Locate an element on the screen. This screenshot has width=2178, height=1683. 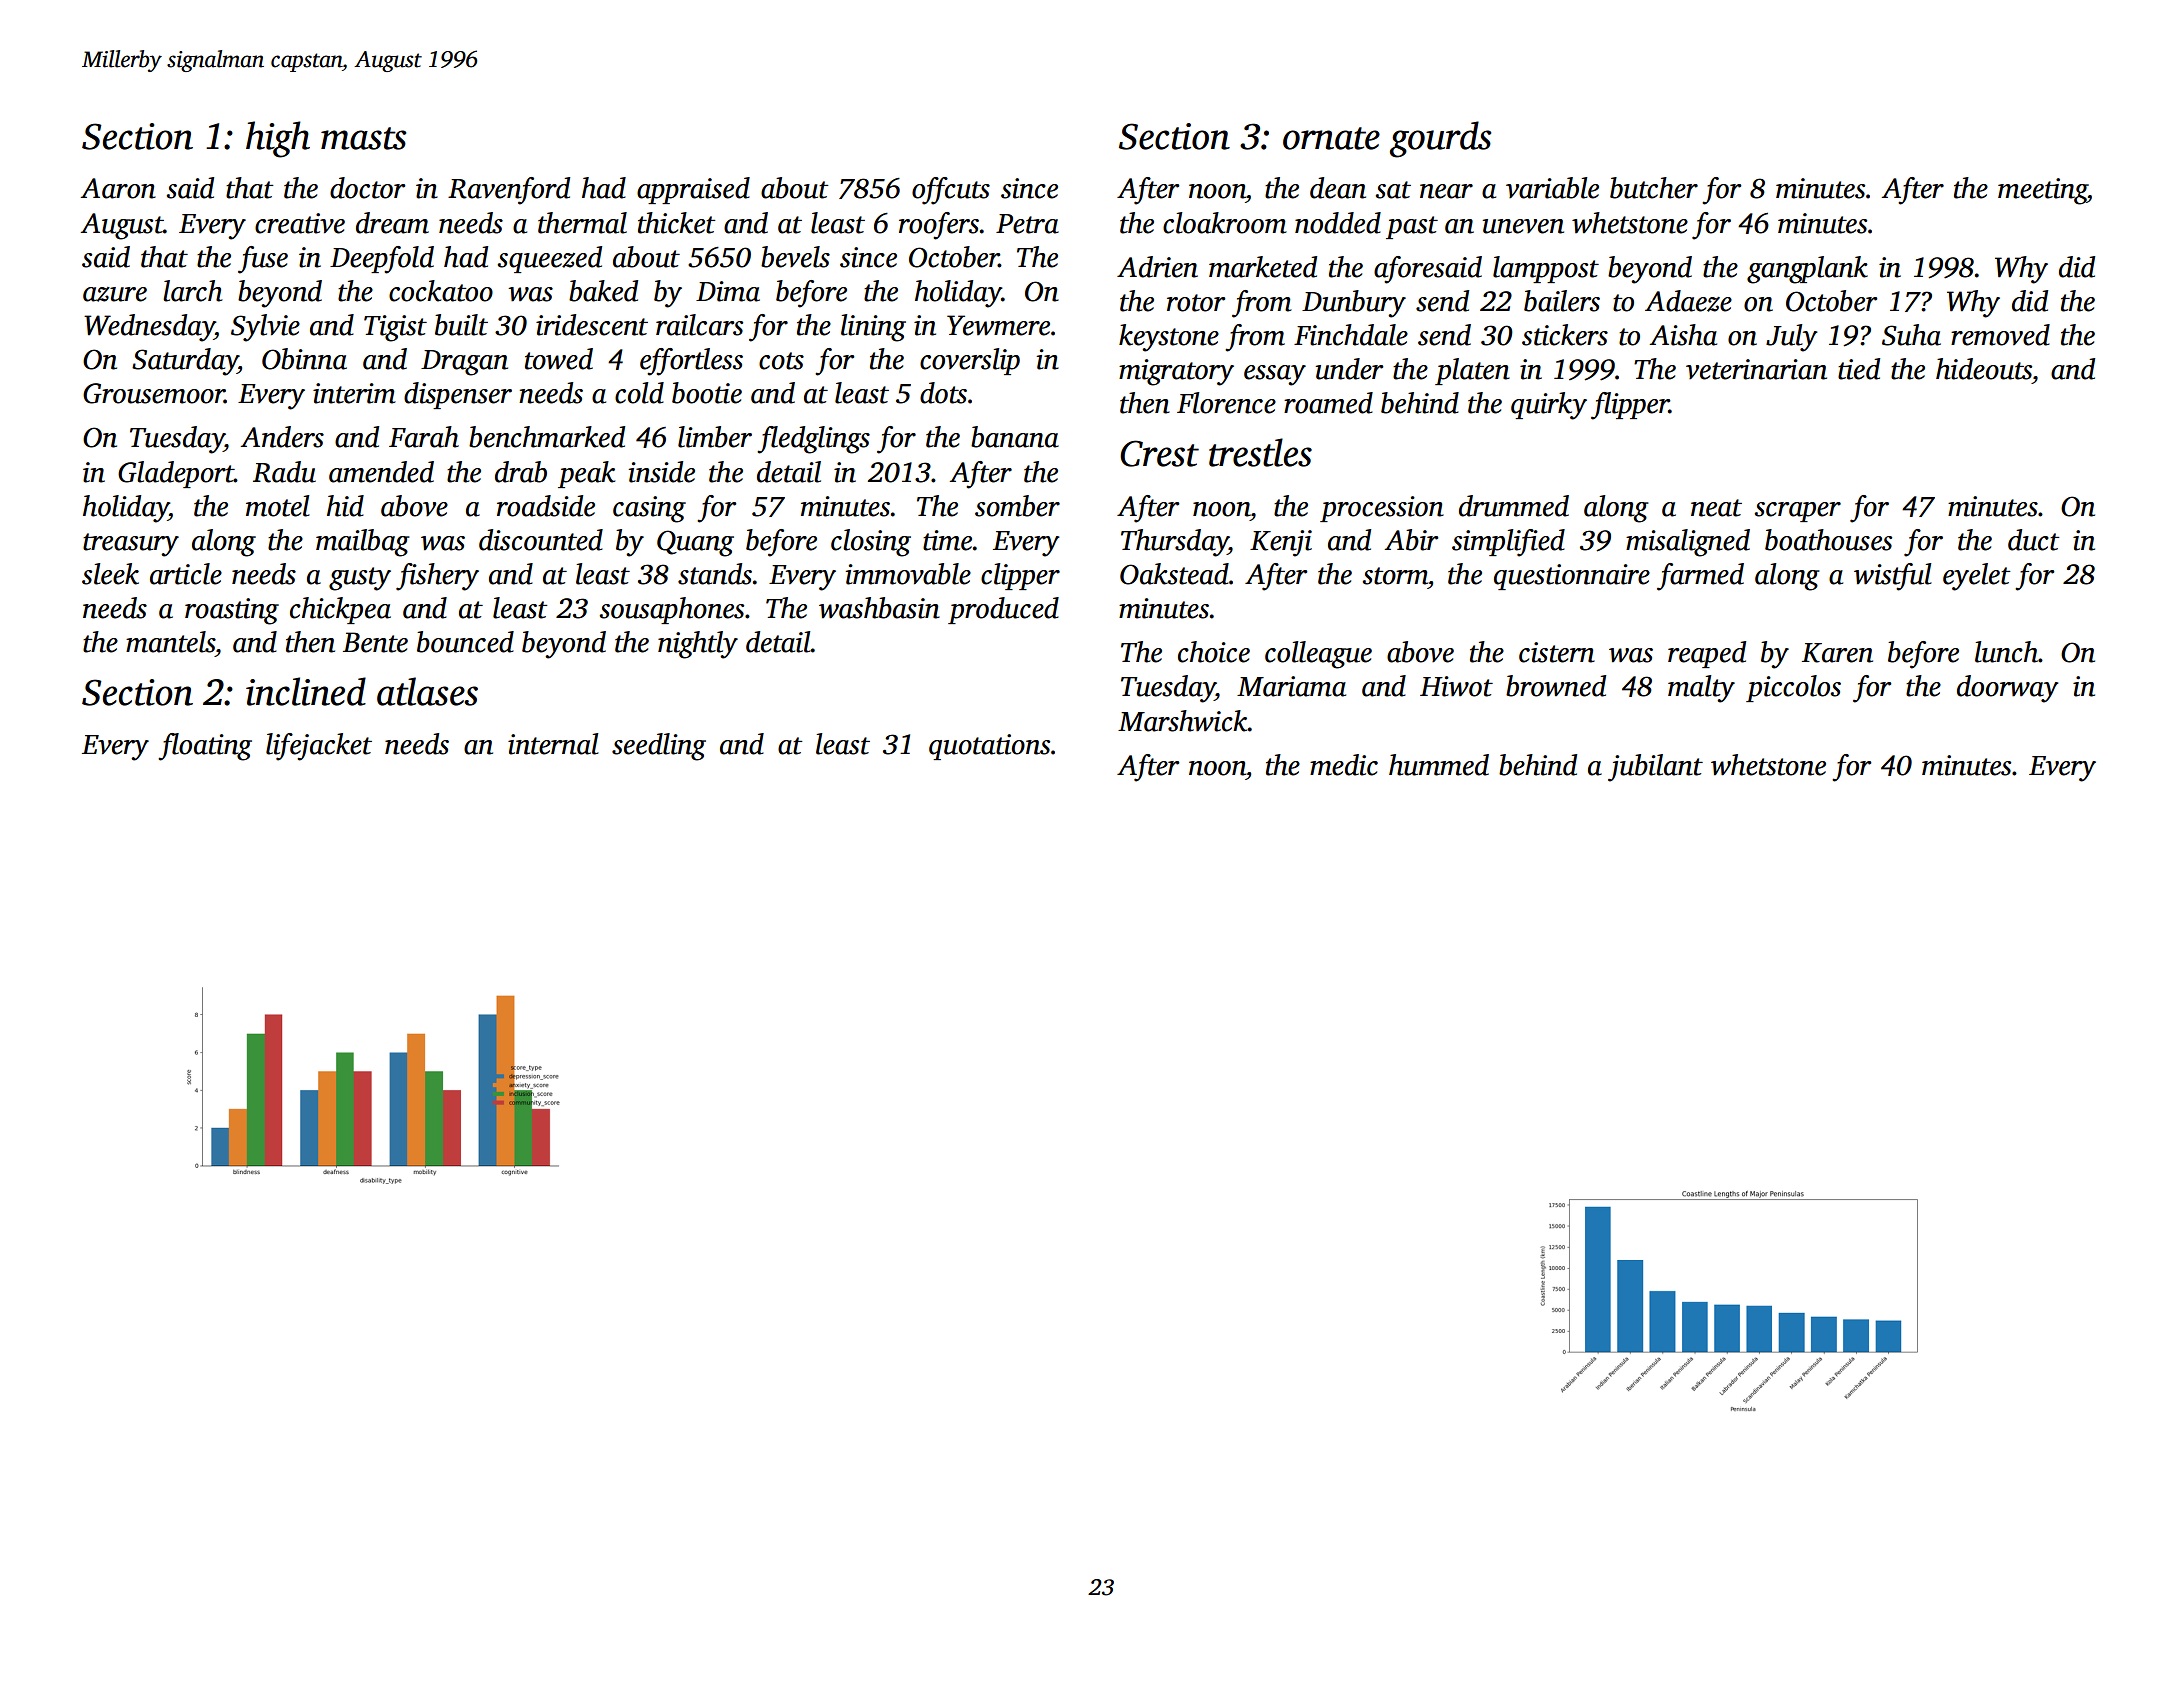
doorway is located at coordinates (2008, 689).
